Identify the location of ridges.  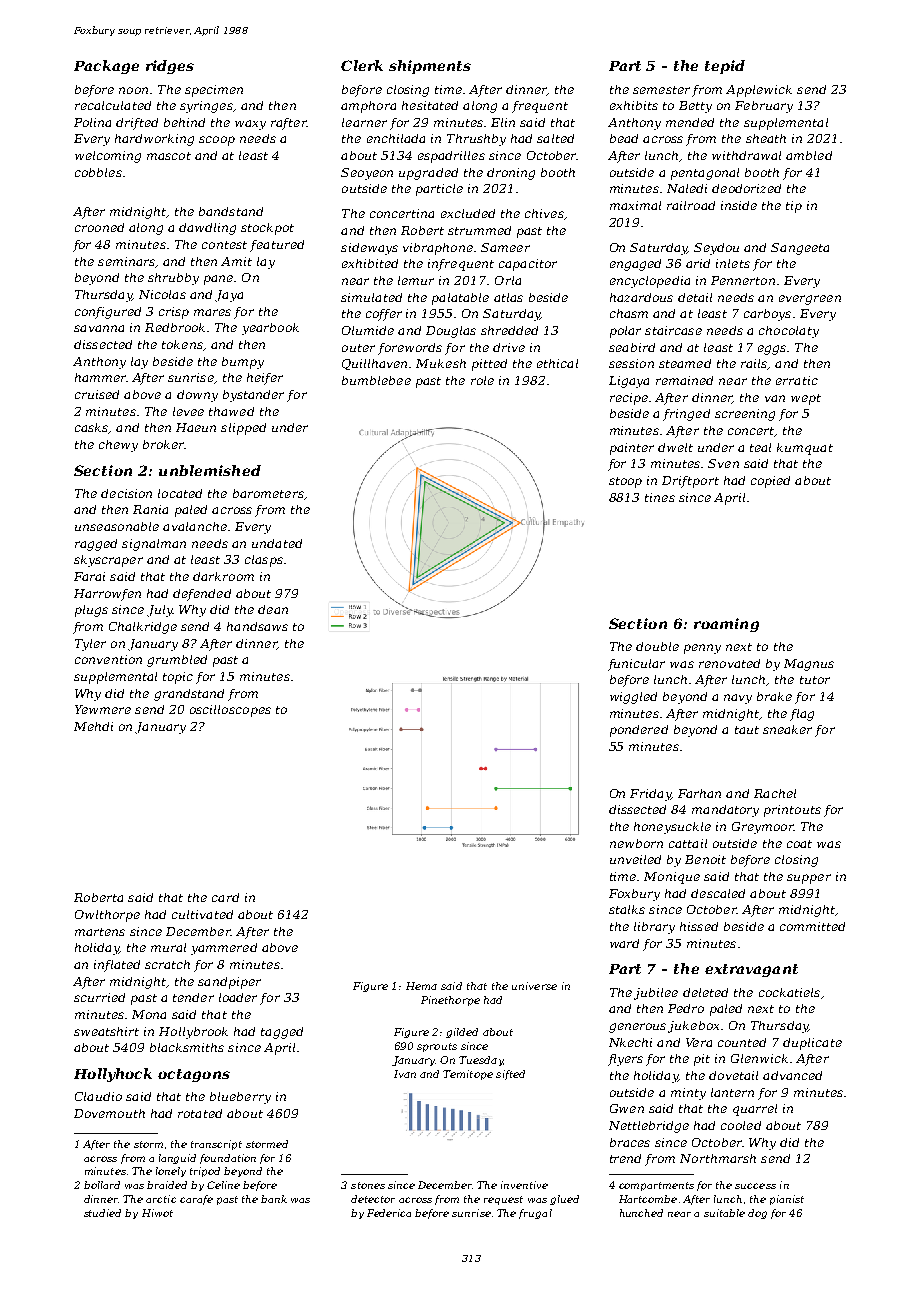
(170, 67).
